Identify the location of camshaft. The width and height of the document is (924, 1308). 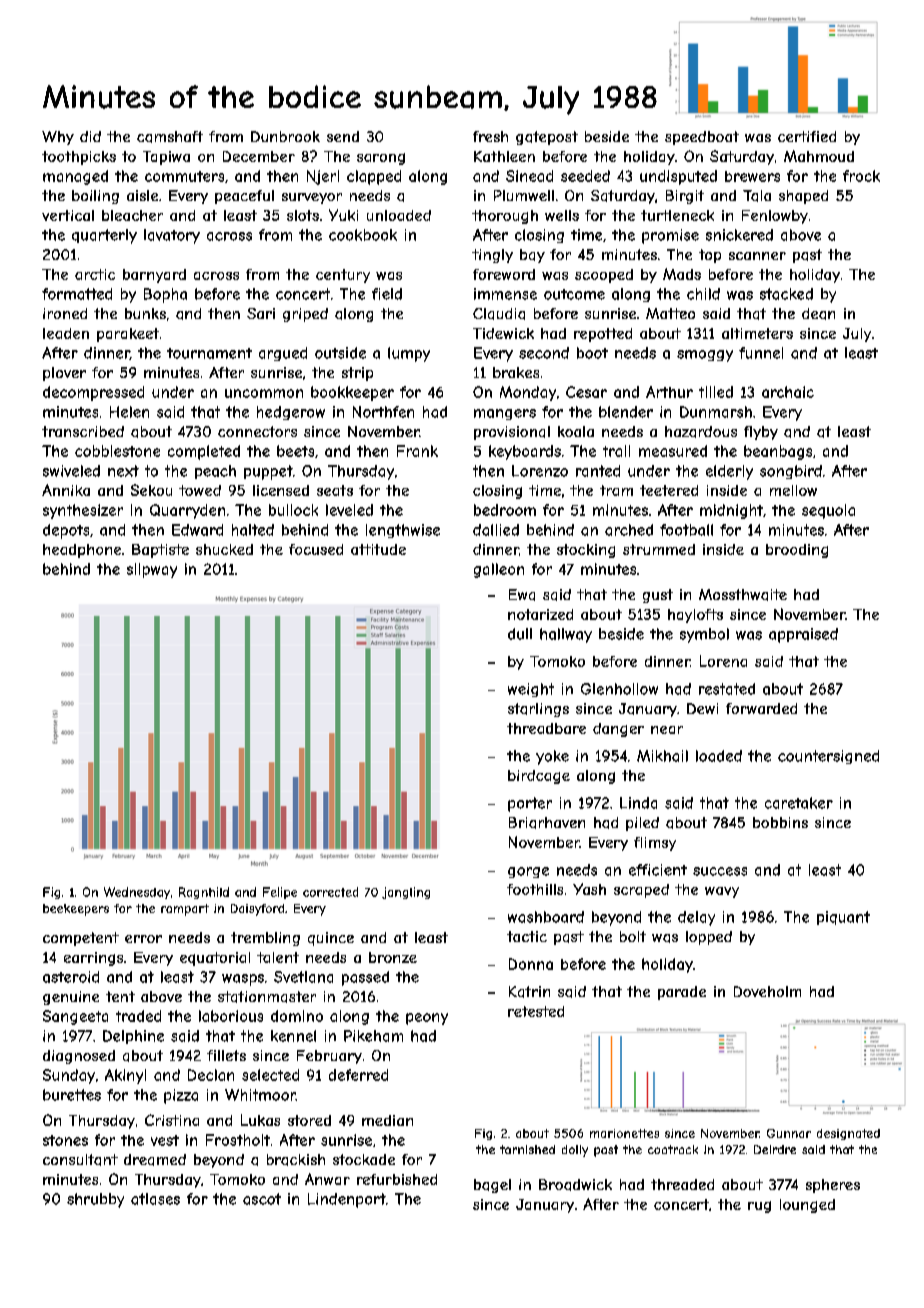
(170, 137).
